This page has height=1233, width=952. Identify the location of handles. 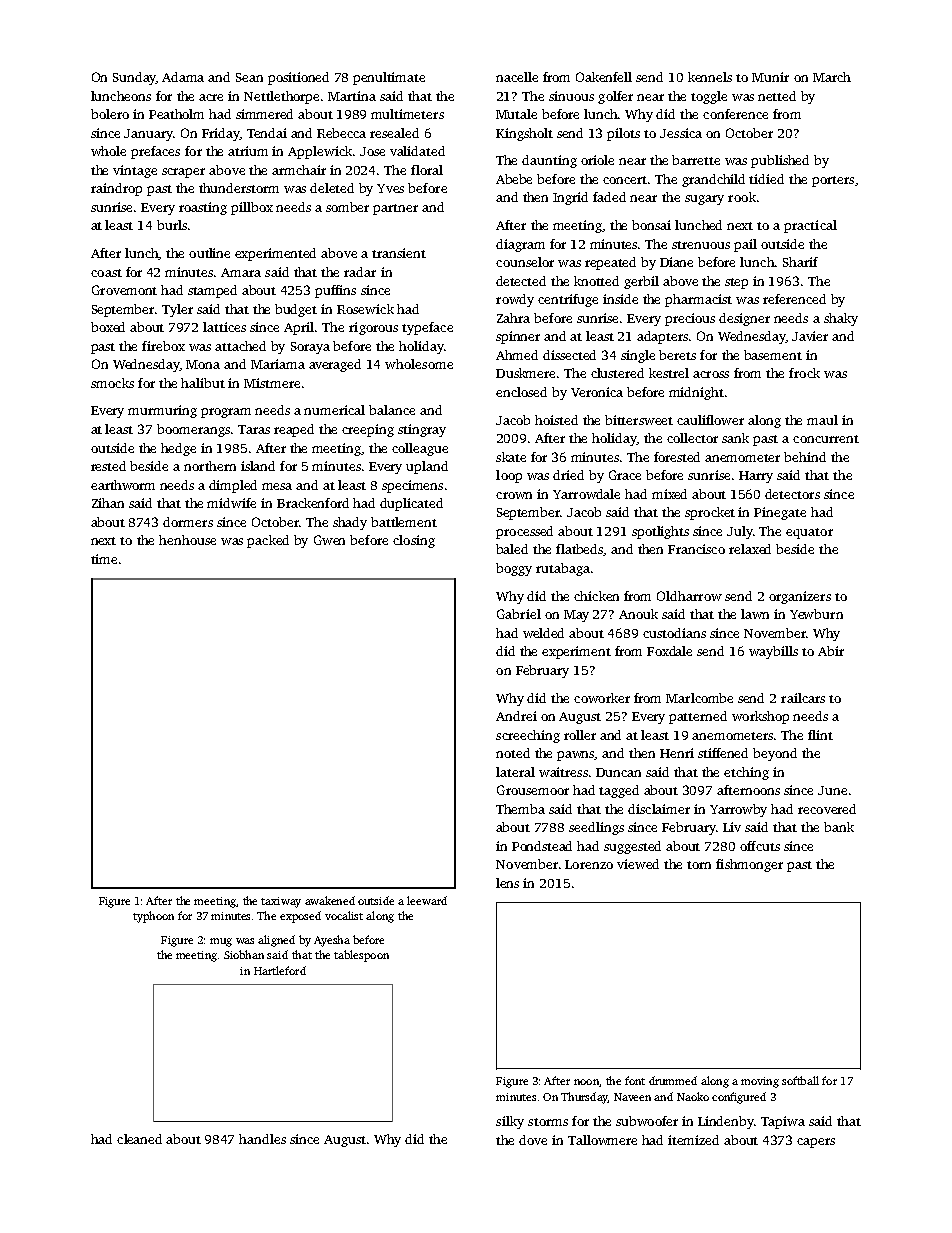
(262, 1139).
